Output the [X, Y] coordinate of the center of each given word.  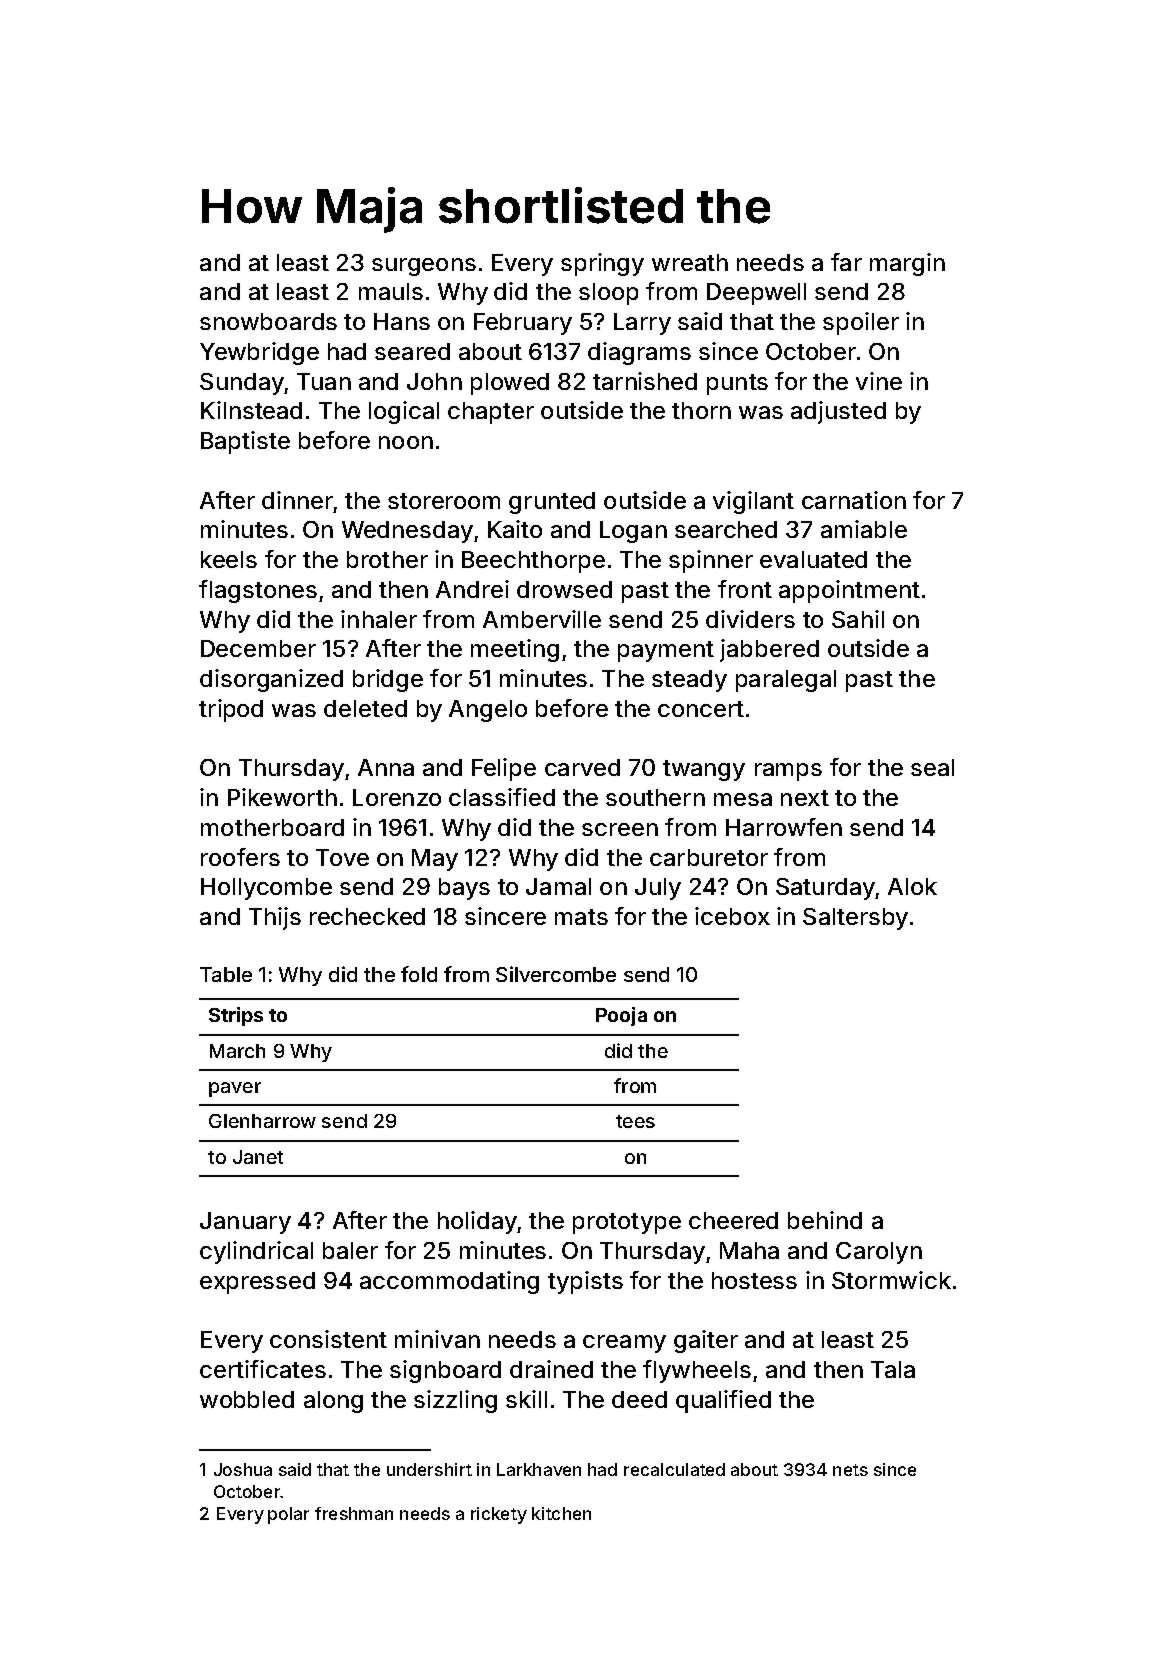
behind [825, 1220]
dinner [297, 500]
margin [907, 264]
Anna [386, 767]
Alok [912, 886]
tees [635, 1121]
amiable [864, 529]
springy [602, 264]
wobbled [247, 1399]
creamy [624, 1344]
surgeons [424, 267]
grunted [552, 503]
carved [582, 767]
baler [350, 1250]
